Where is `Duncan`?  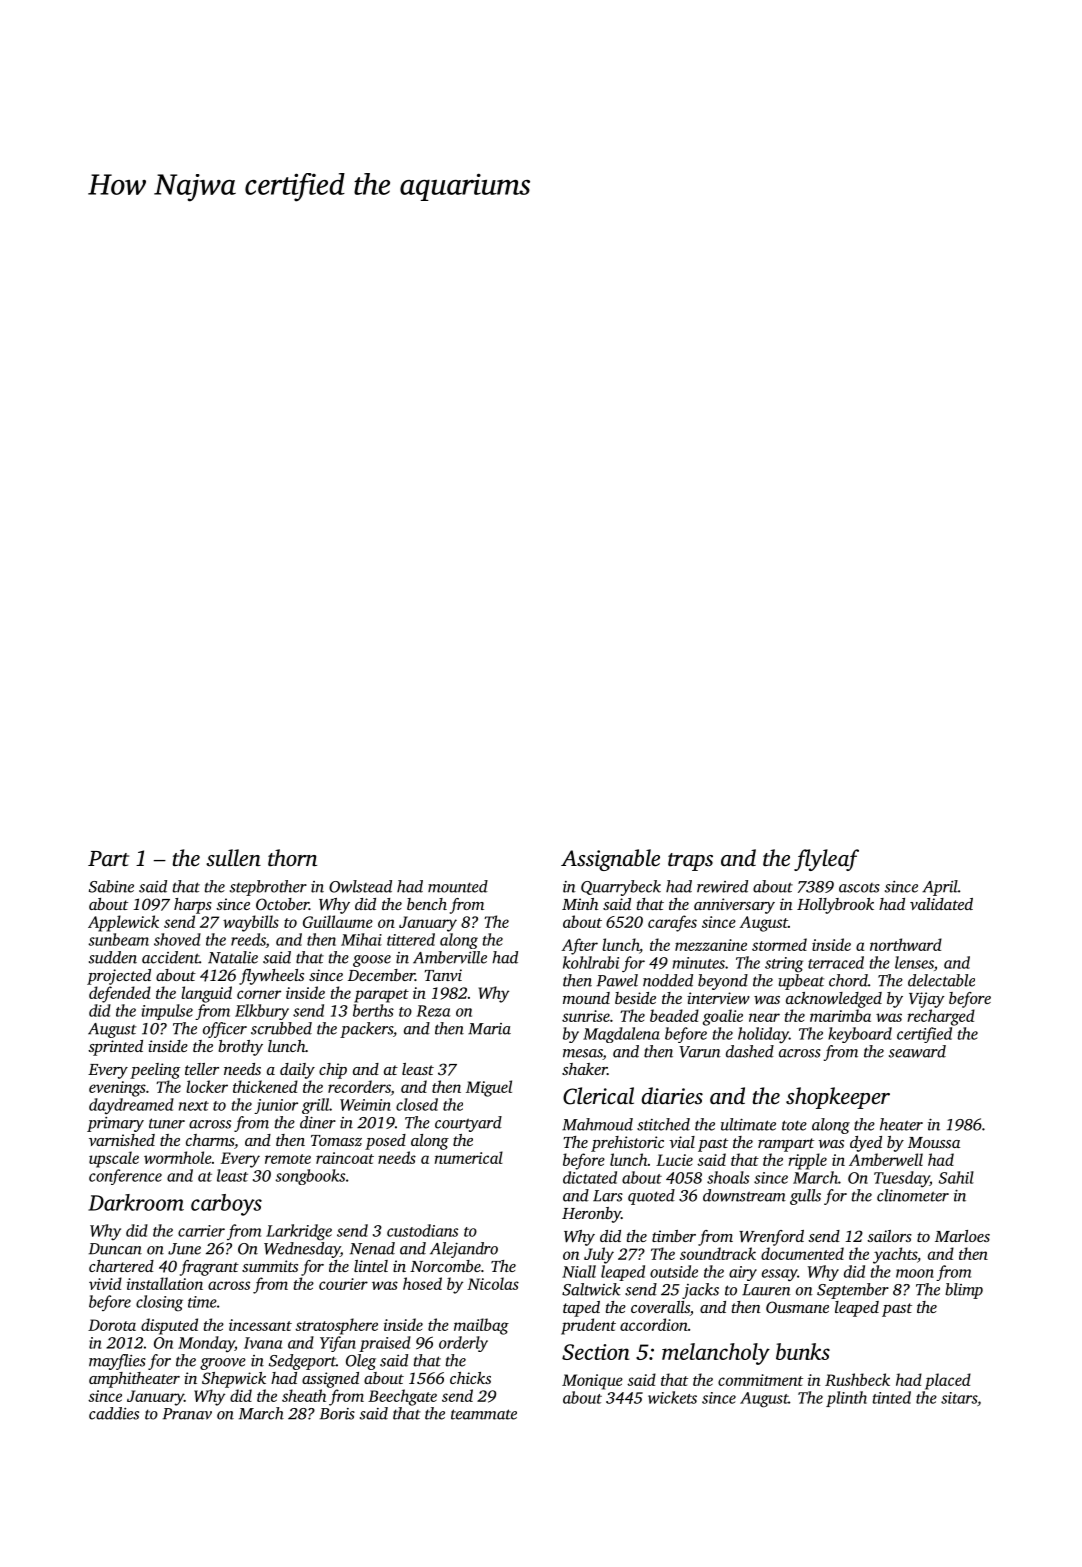 Duncan is located at coordinates (115, 1249).
